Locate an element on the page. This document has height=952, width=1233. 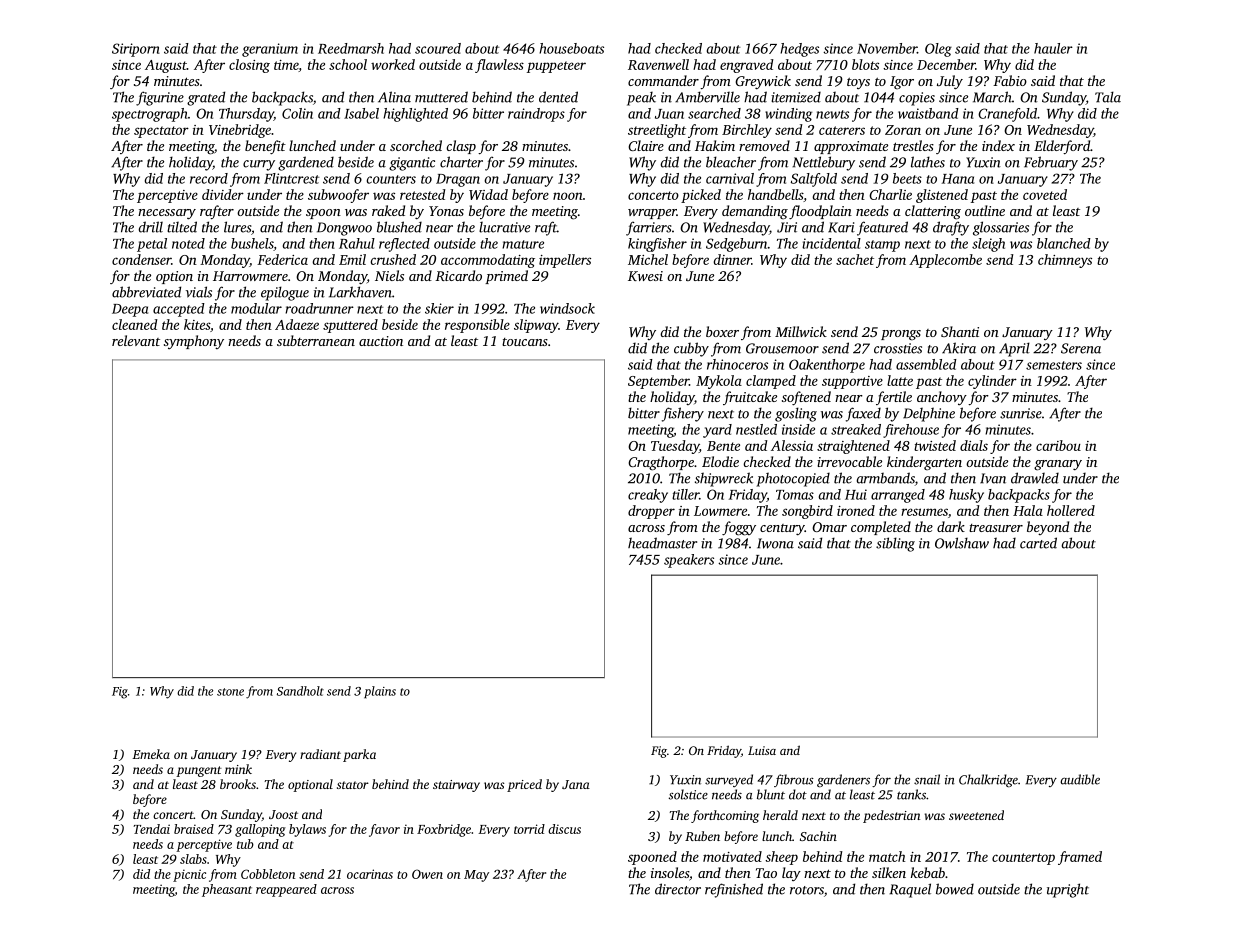
anchovy is located at coordinates (942, 398).
